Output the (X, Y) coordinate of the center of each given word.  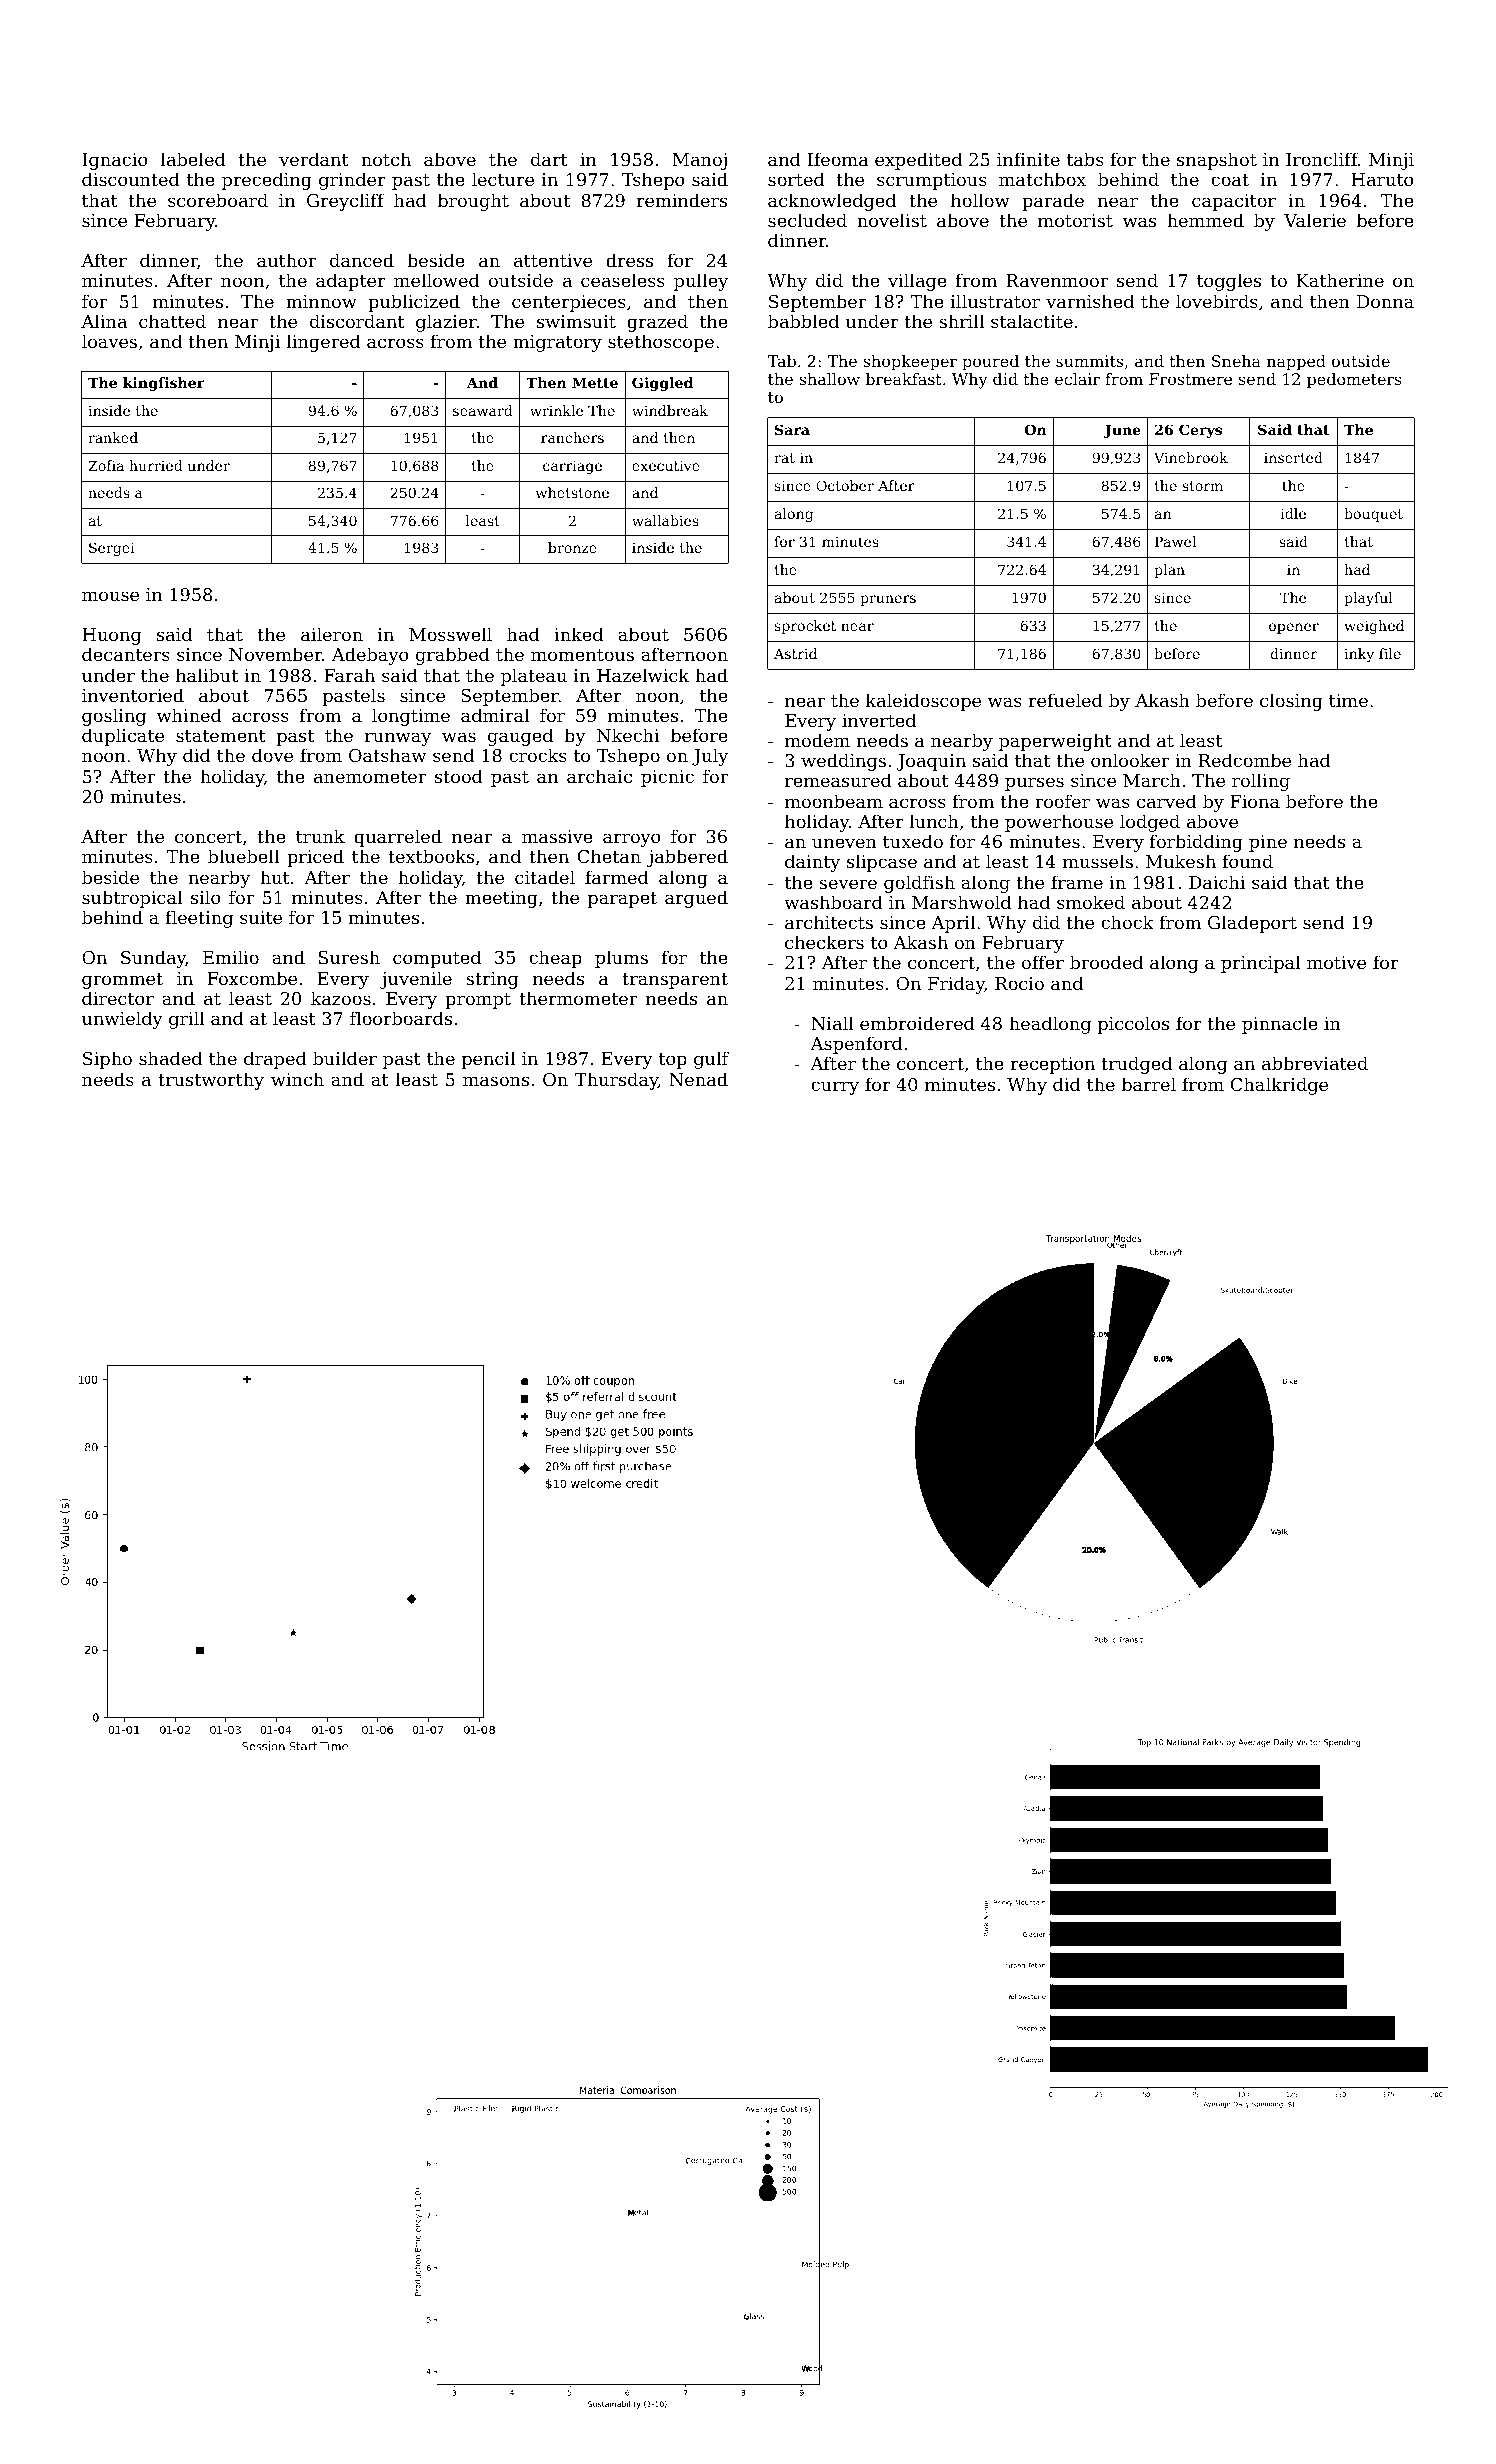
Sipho (107, 1060)
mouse (110, 596)
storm (1202, 486)
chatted (172, 321)
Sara (792, 429)
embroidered (917, 1023)
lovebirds (1217, 301)
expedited (918, 161)
